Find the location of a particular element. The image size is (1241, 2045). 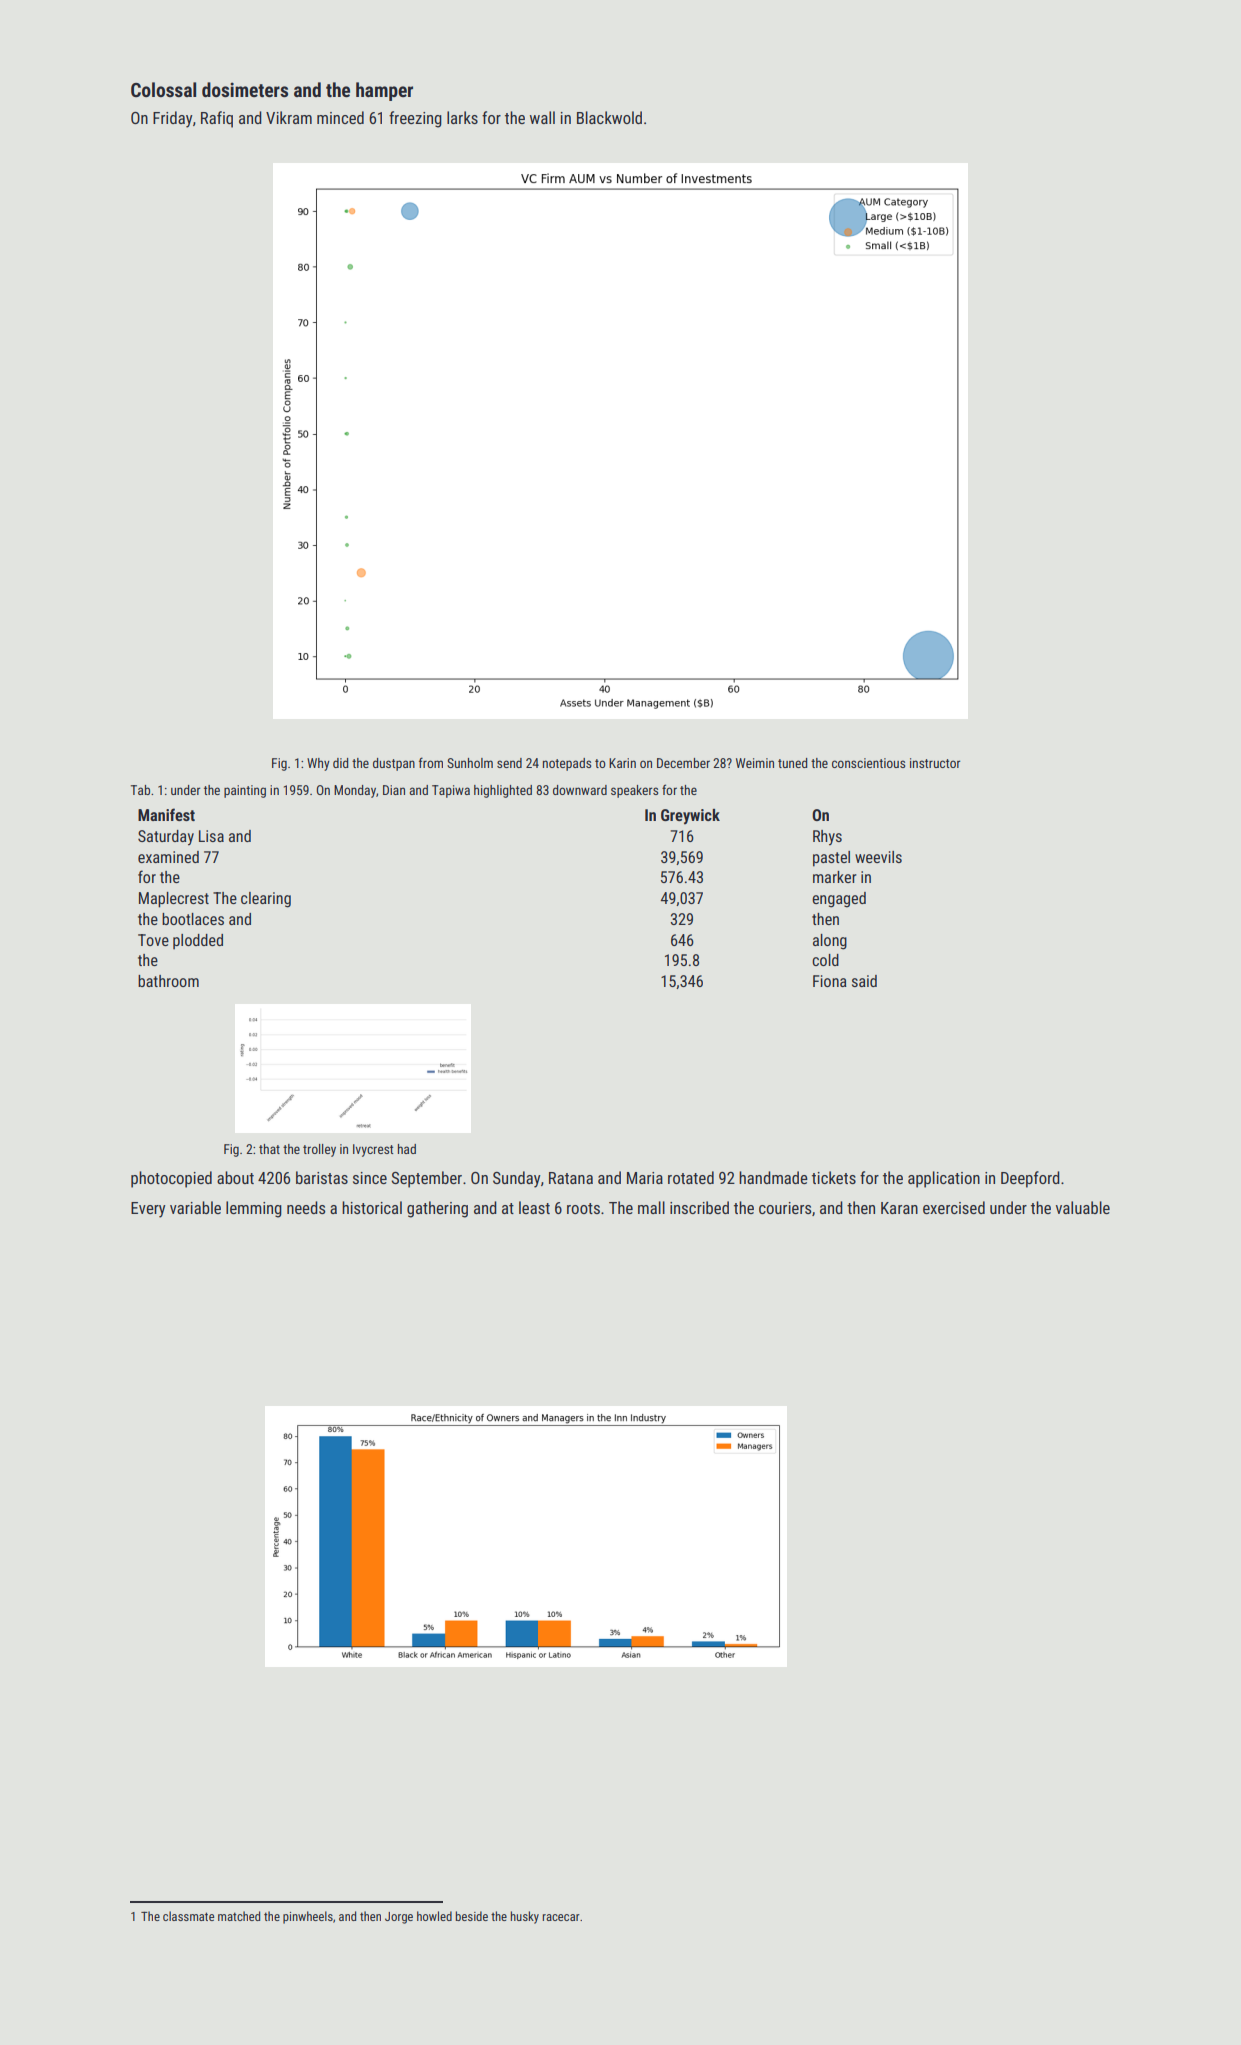

exercised is located at coordinates (954, 1207).
